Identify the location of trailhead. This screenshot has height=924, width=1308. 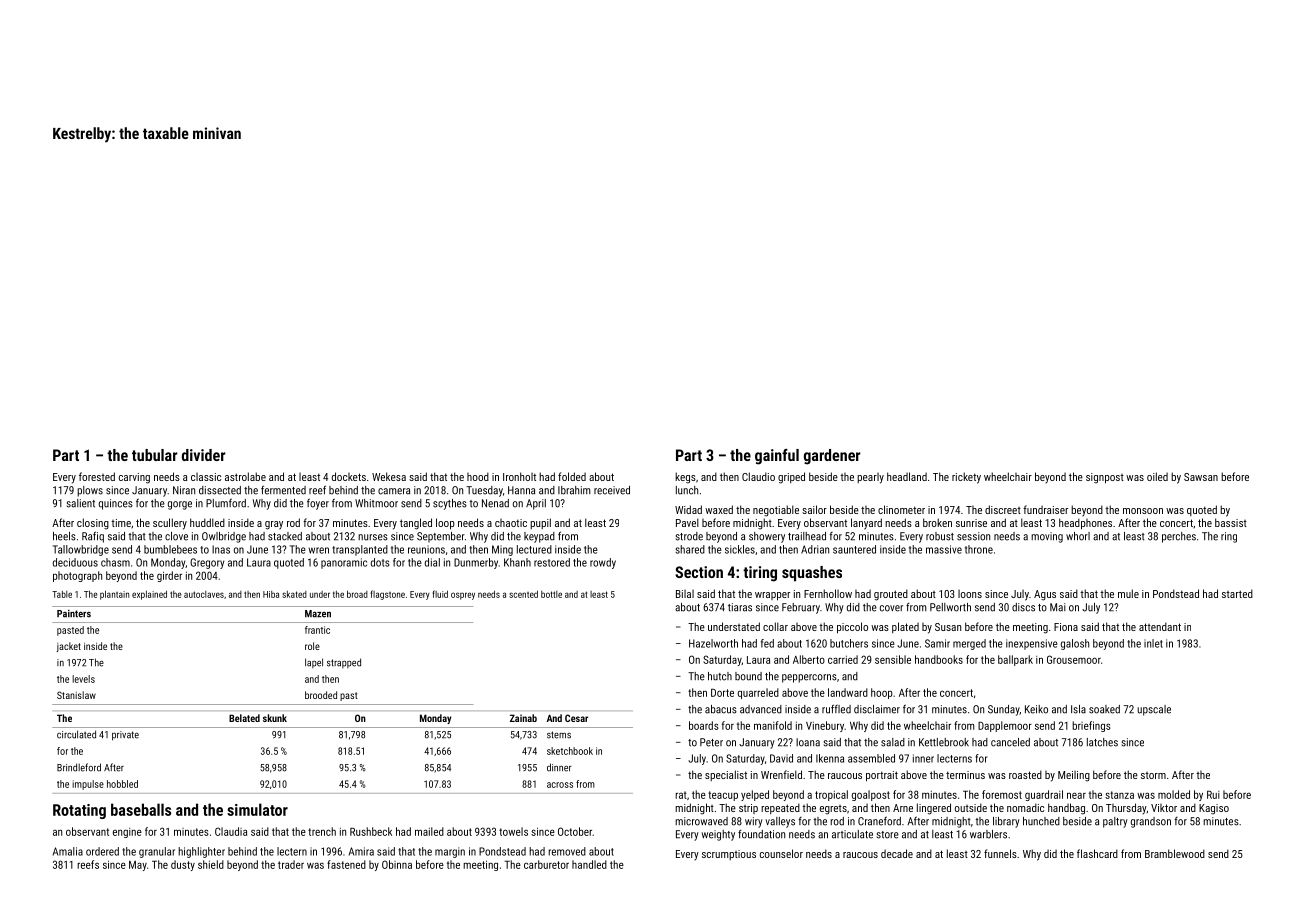
(807, 536).
